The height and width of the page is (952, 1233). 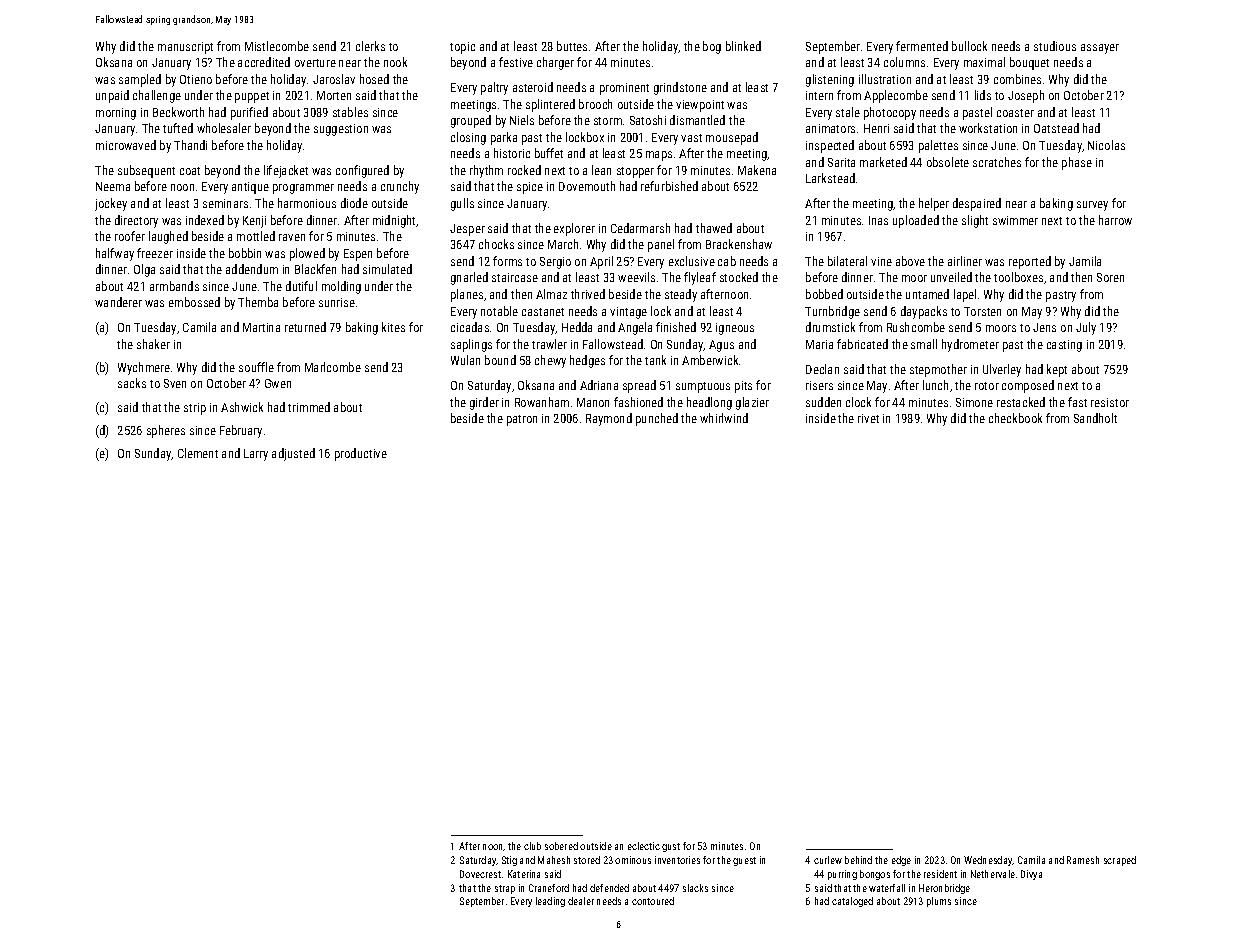 I want to click on Sandholt, so click(x=1095, y=418).
